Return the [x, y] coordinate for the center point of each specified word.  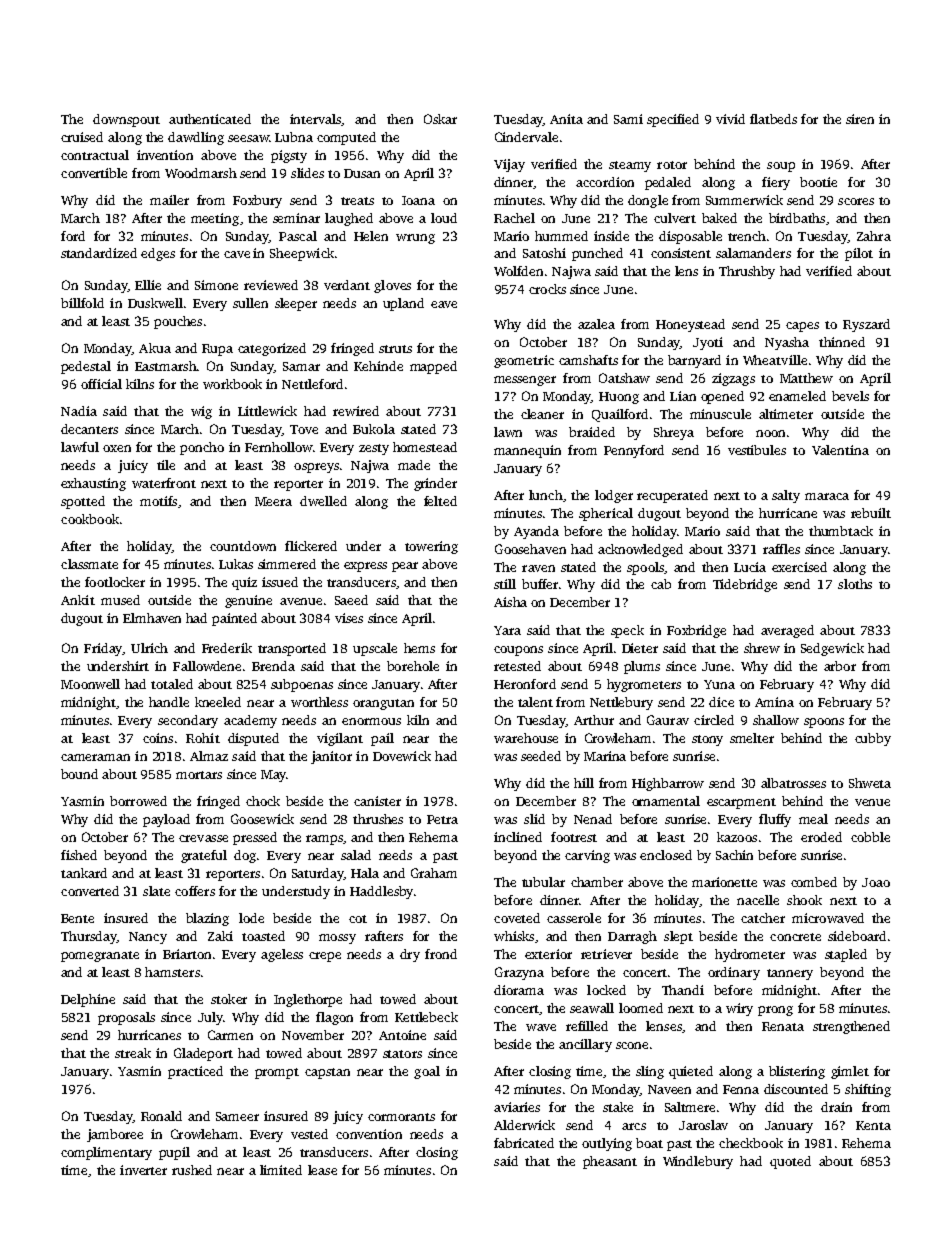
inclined [518, 837]
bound [79, 774]
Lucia [750, 567]
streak [133, 1053]
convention [369, 1134]
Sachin [734, 855]
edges [158, 254]
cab [661, 584]
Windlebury [698, 1162]
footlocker [115, 582]
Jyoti [708, 343]
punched [597, 254]
